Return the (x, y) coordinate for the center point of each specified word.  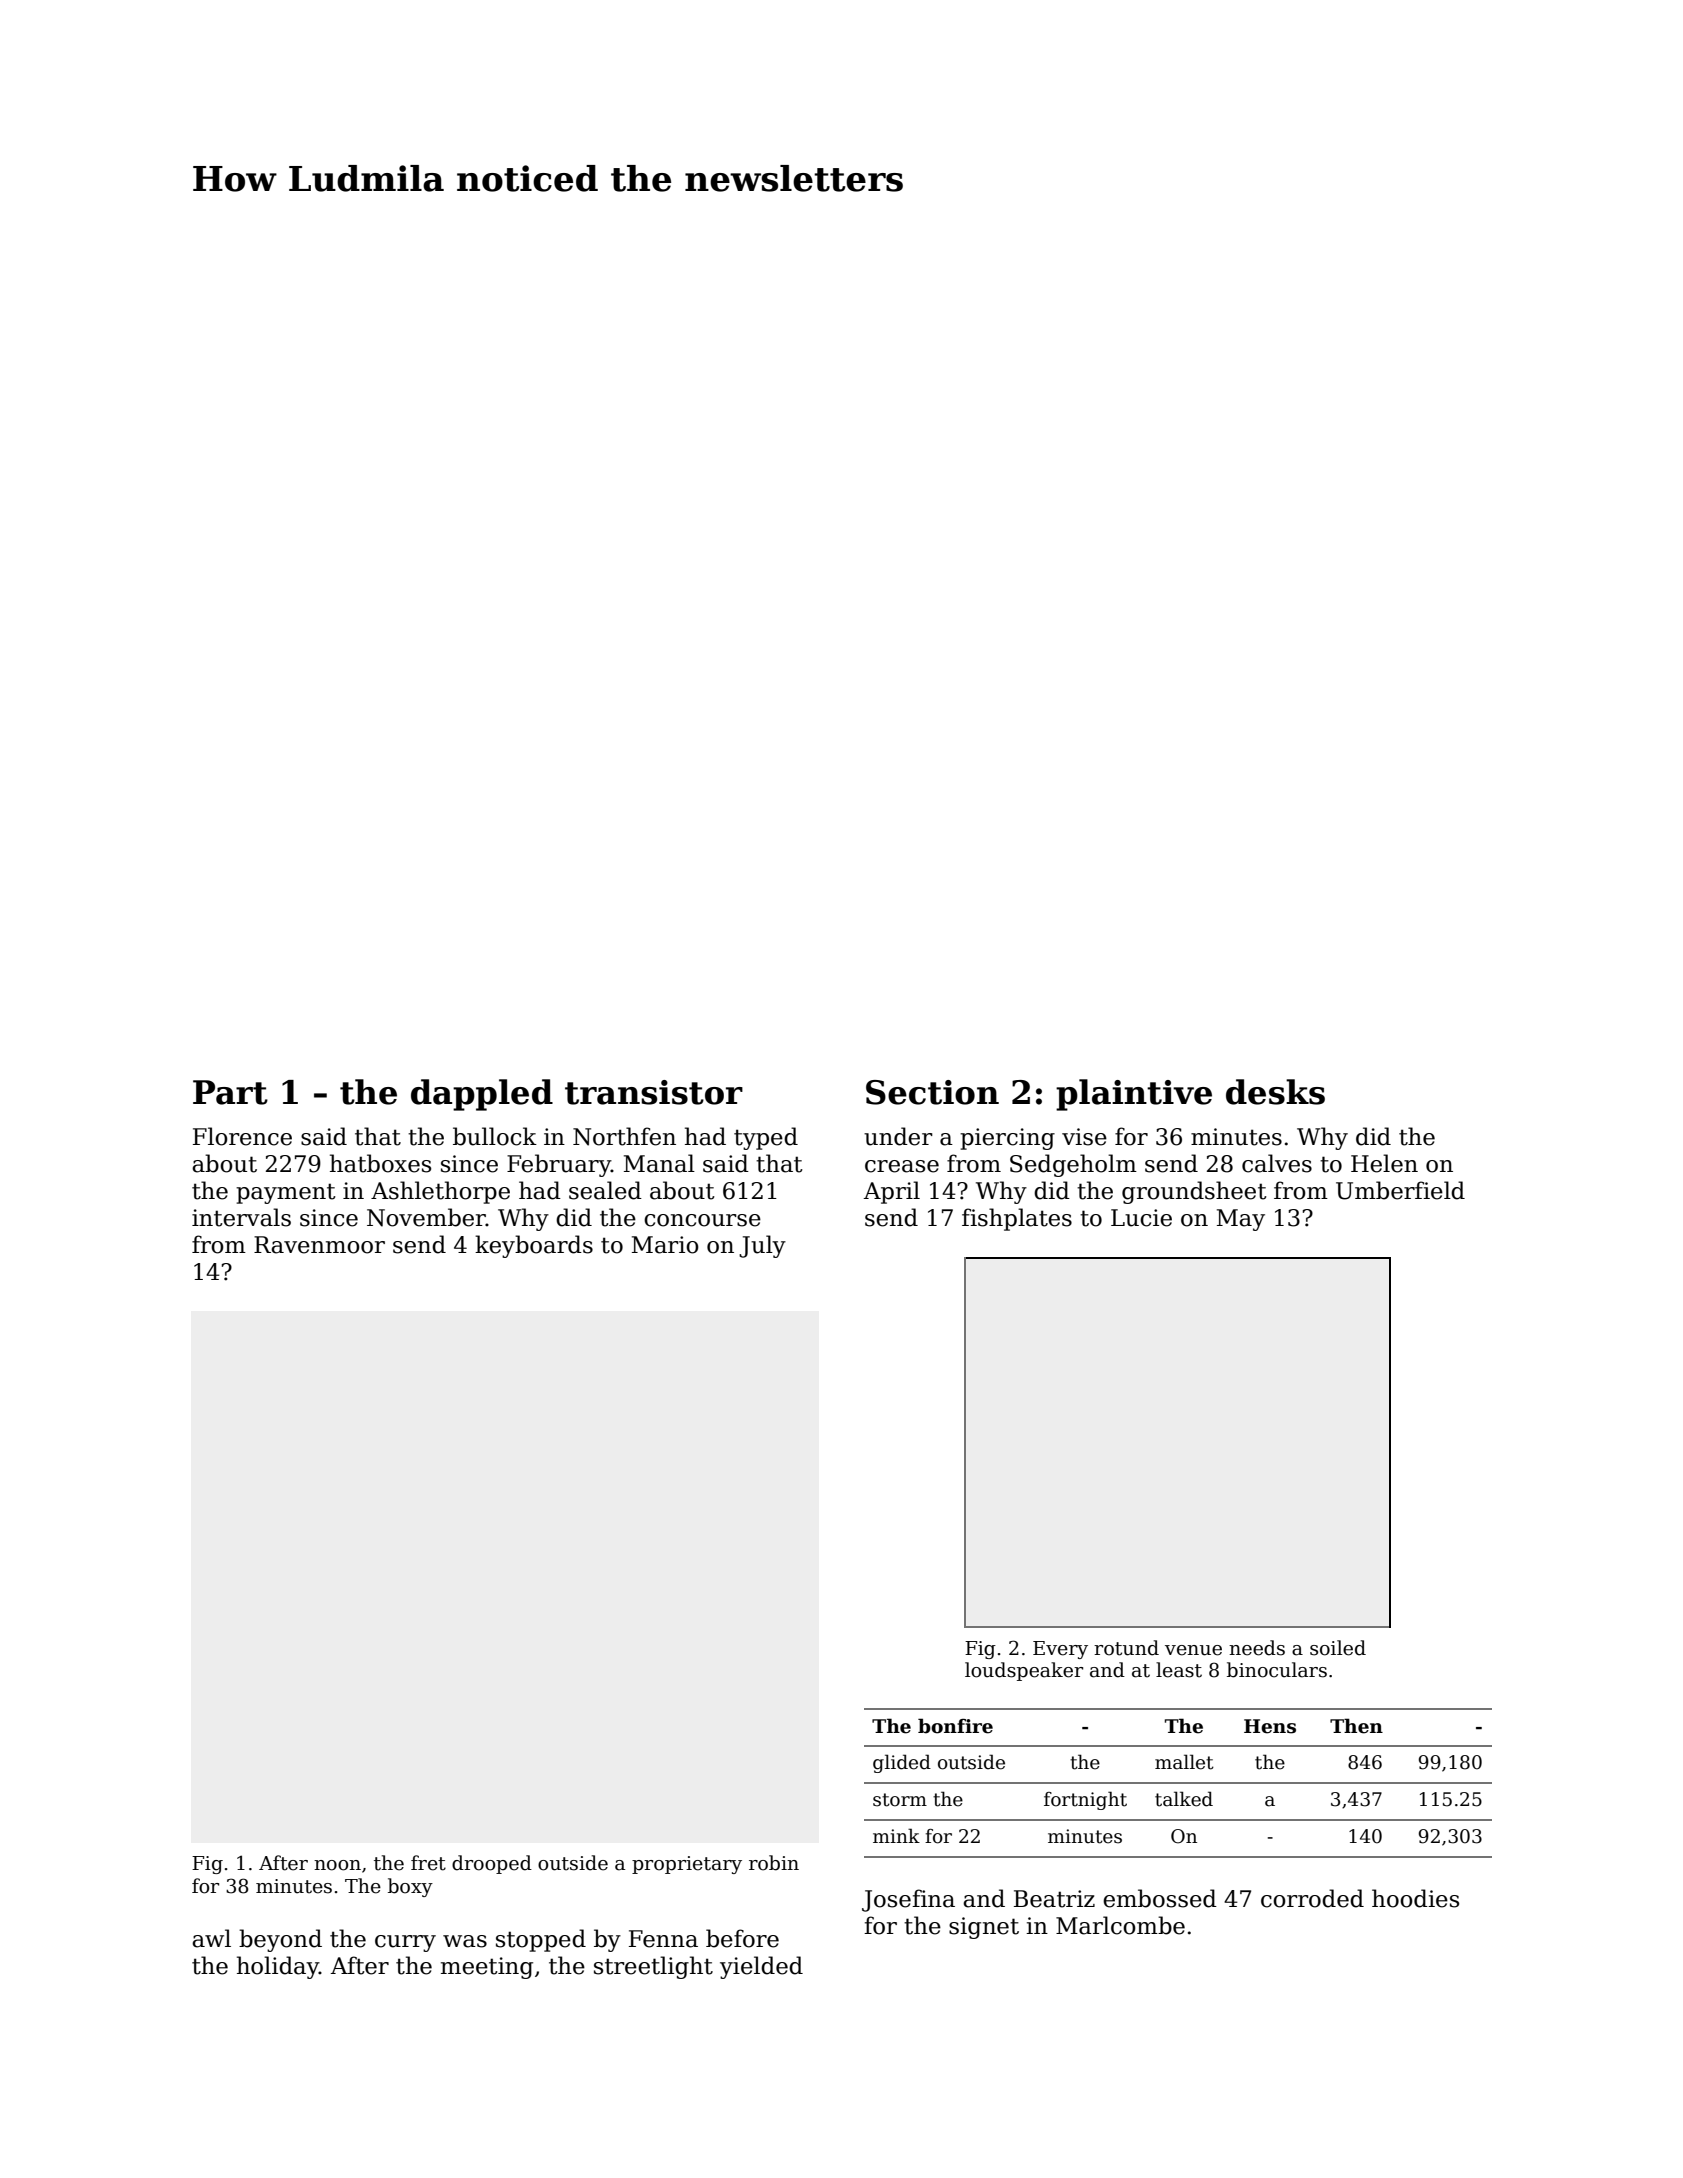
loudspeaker (1024, 1671)
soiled (1338, 1648)
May (1241, 1220)
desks (1275, 1092)
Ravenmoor (319, 1245)
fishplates (1017, 1219)
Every (1060, 1650)
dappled (482, 1095)
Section (932, 1092)
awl (211, 1938)
